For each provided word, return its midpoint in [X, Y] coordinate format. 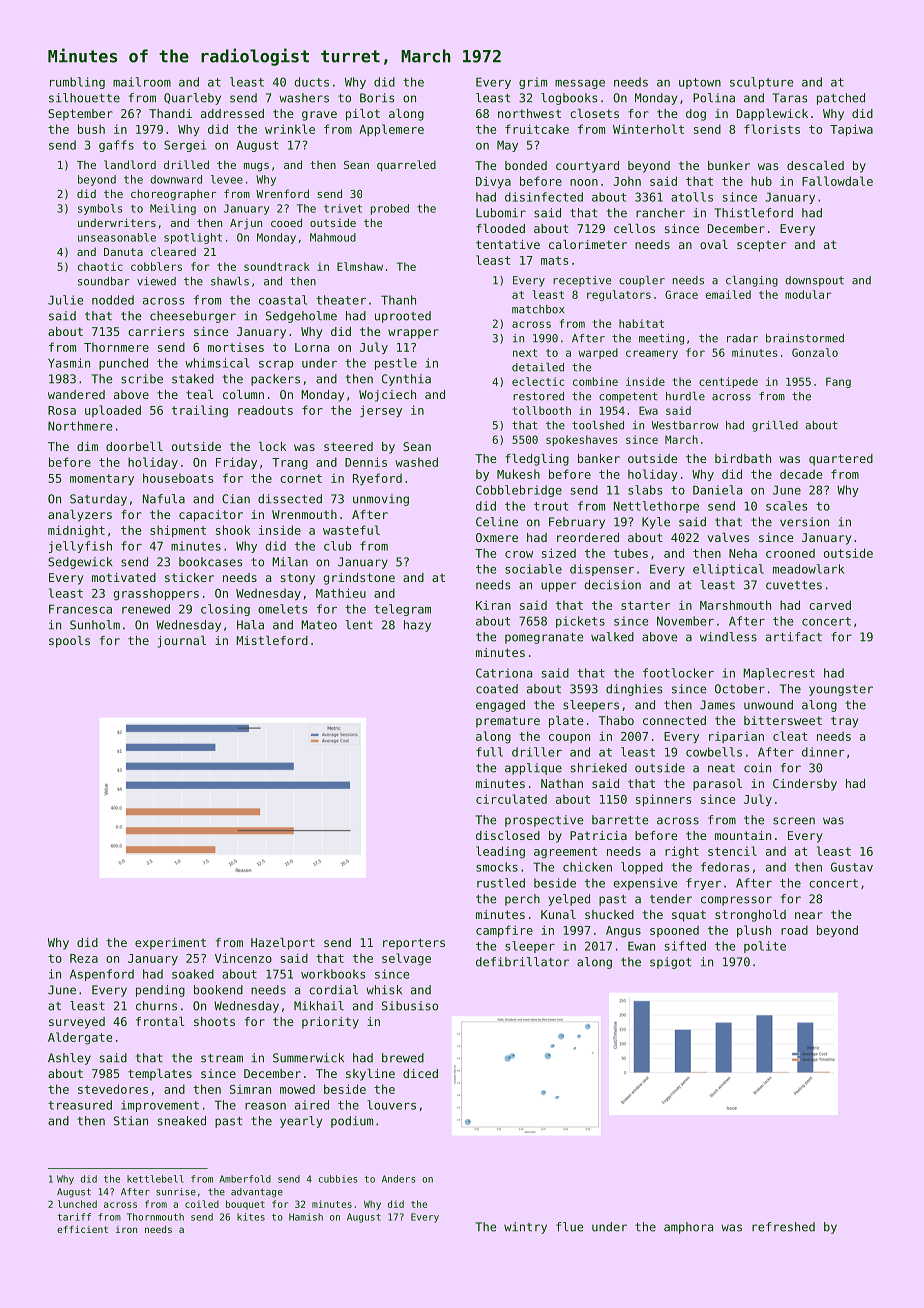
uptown [700, 83]
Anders [398, 1179]
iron [126, 1229]
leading [500, 852]
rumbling [77, 83]
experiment [170, 944]
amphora [688, 1228]
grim [533, 83]
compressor [736, 901]
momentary [102, 479]
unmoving [381, 500]
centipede [728, 382]
